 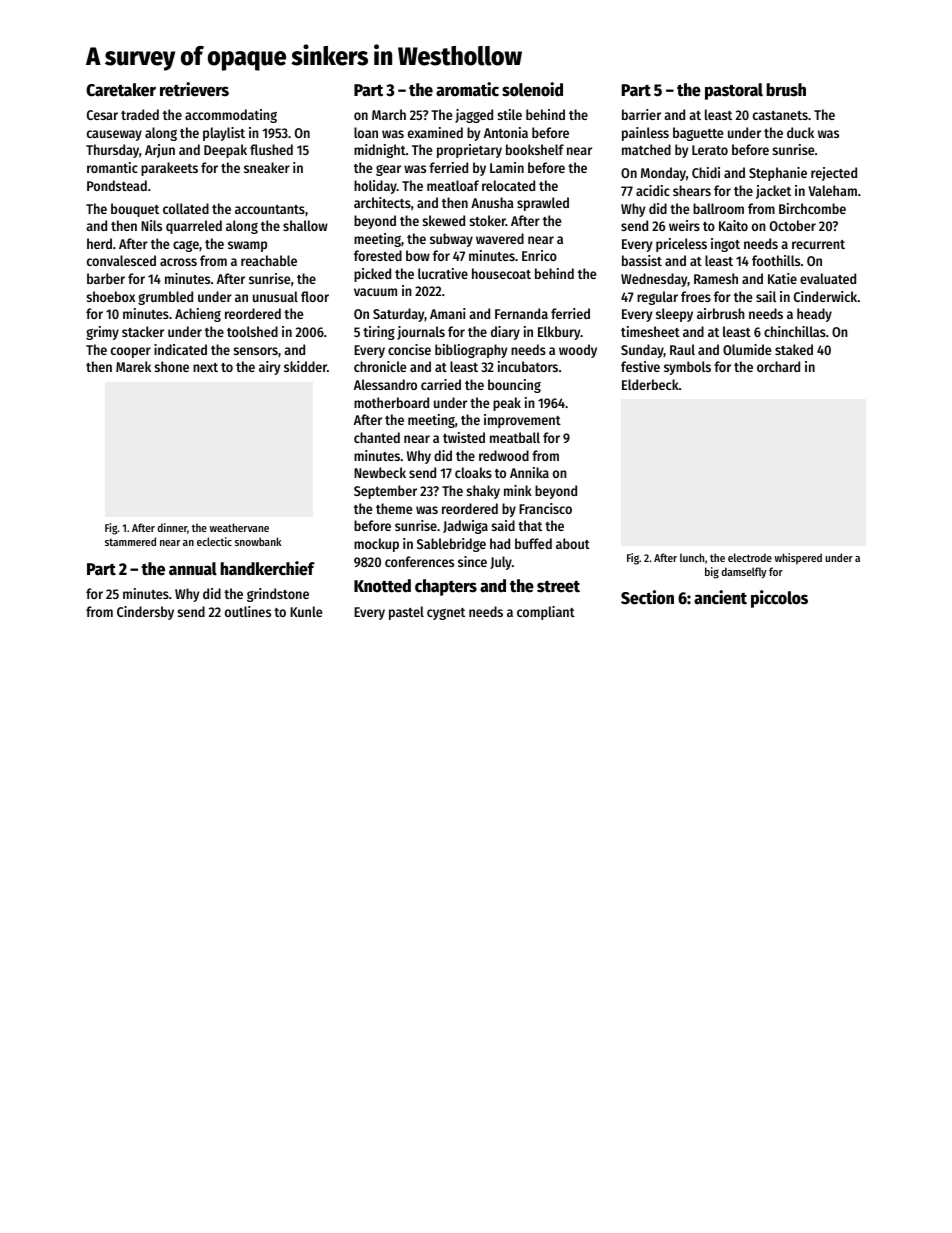 I want to click on orchard, so click(x=778, y=366).
